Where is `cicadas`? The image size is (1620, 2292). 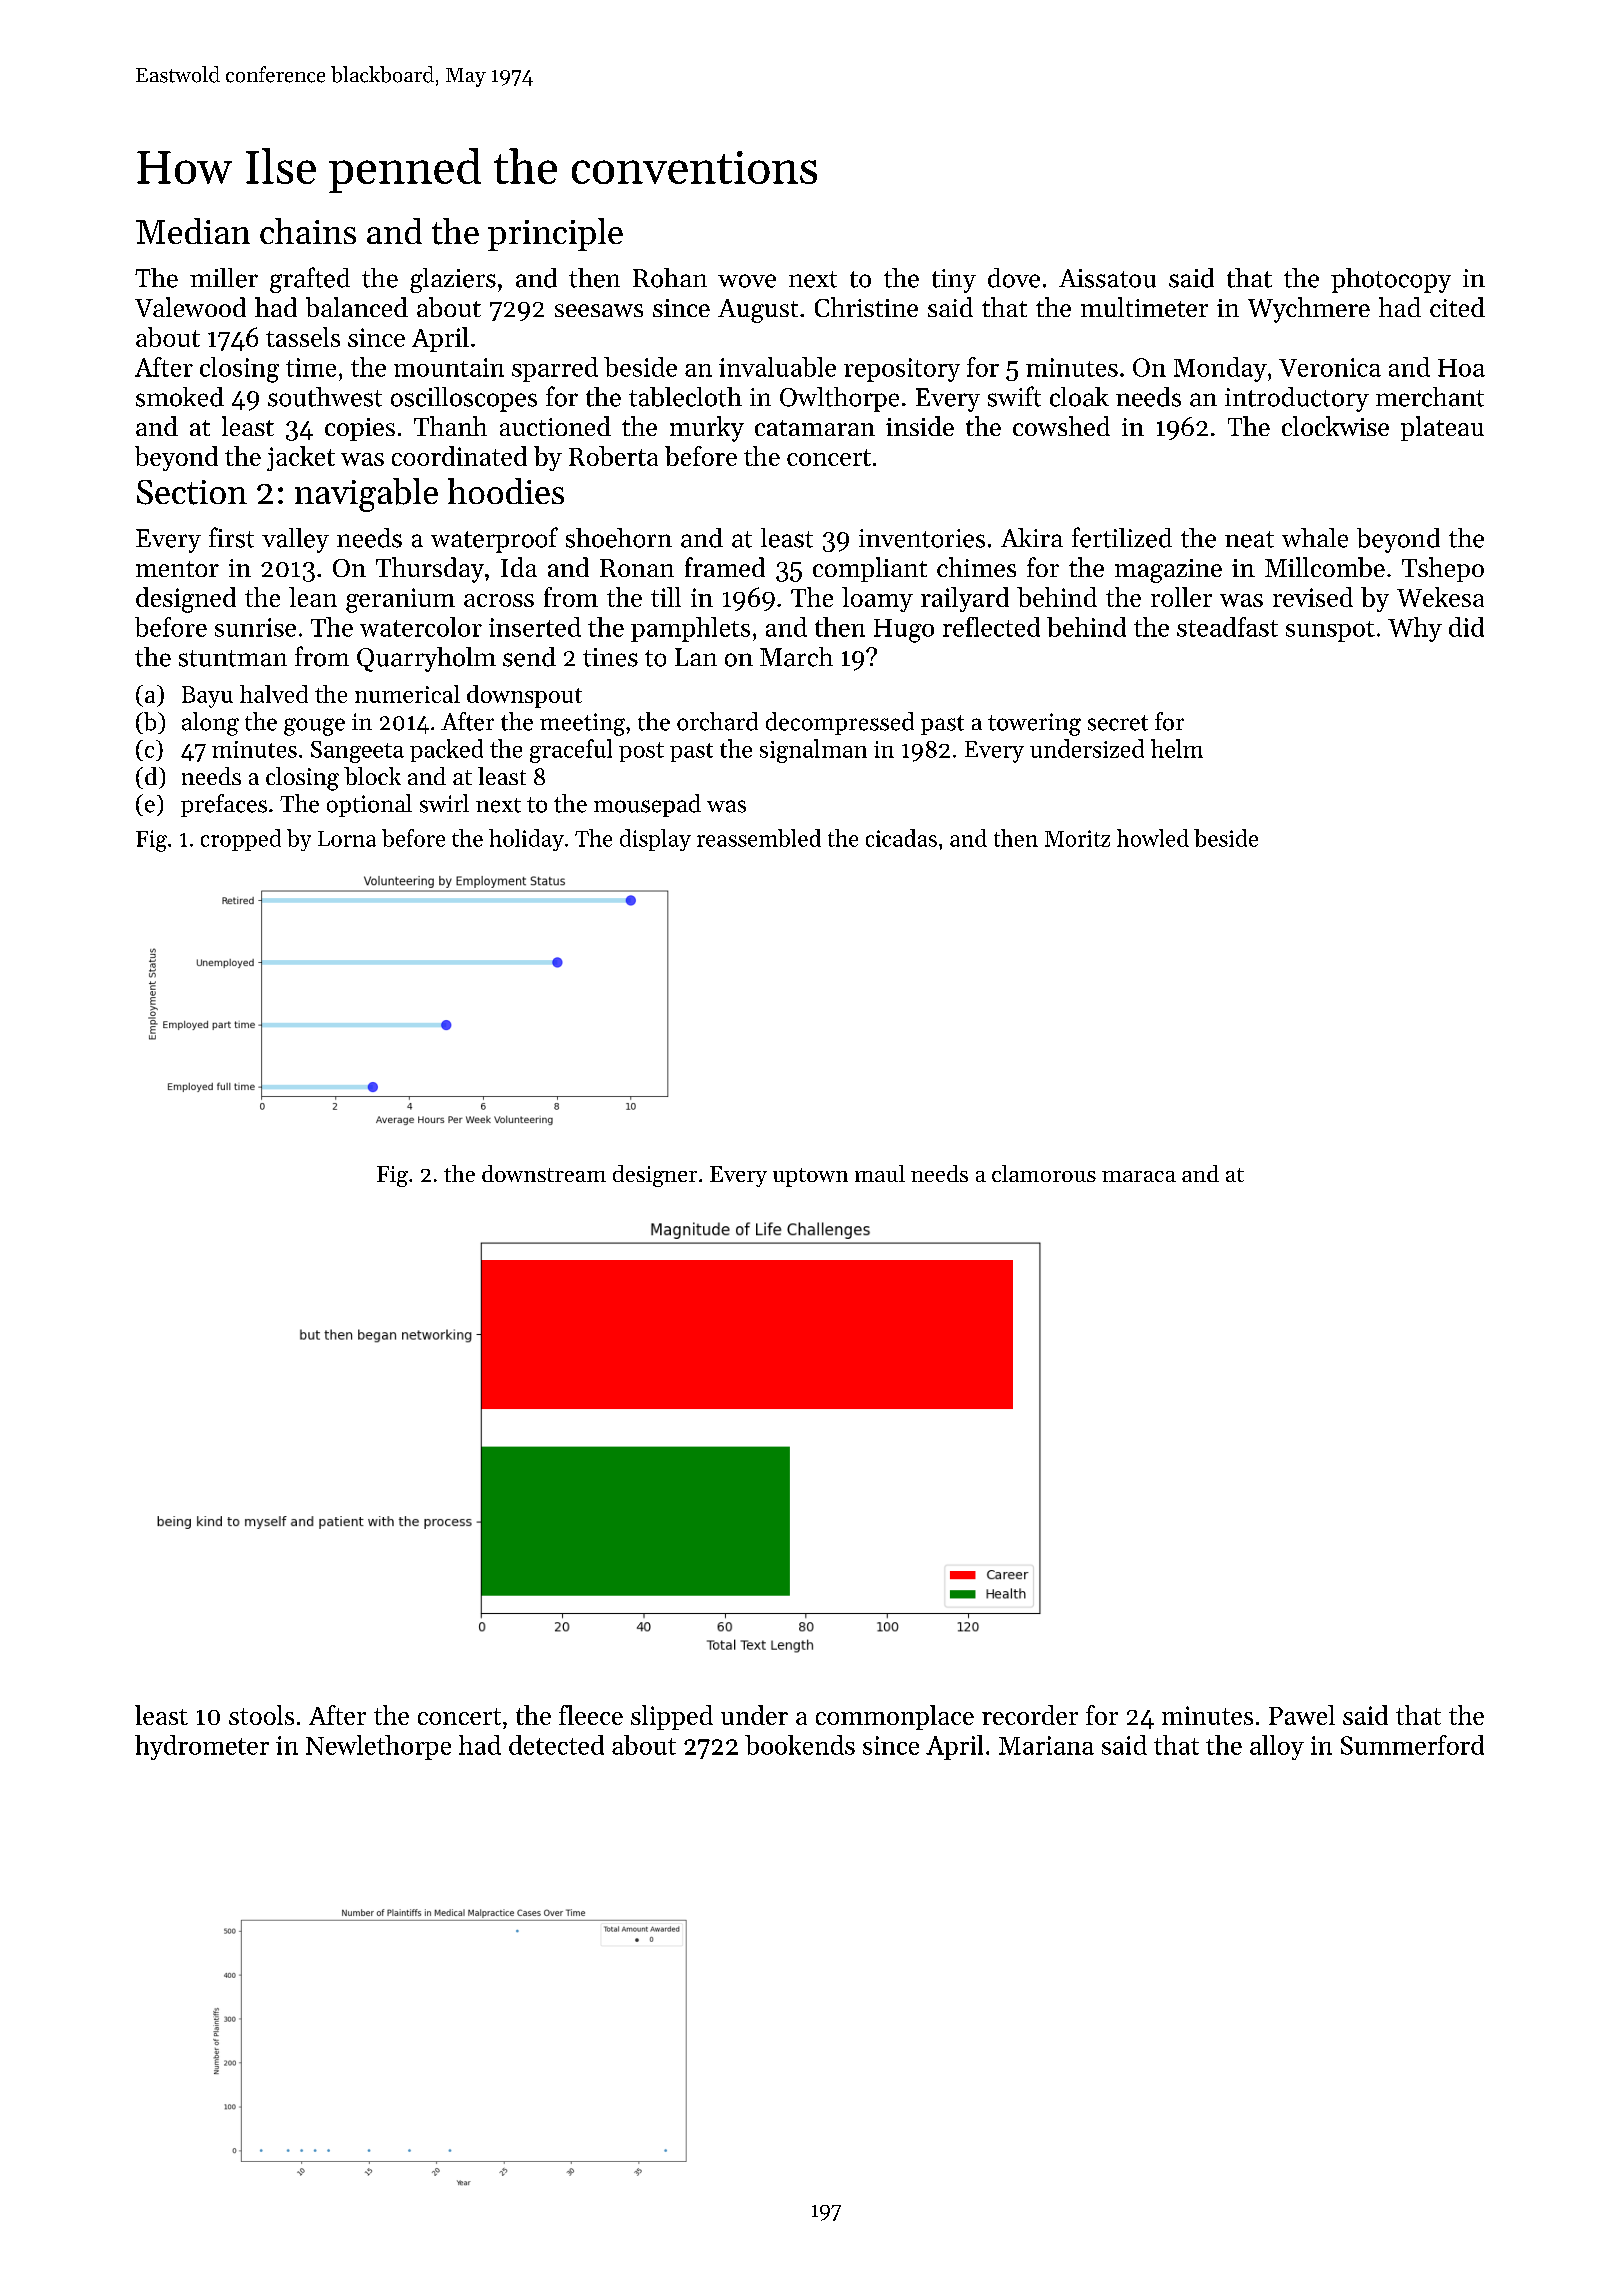 cicadas is located at coordinates (901, 838).
